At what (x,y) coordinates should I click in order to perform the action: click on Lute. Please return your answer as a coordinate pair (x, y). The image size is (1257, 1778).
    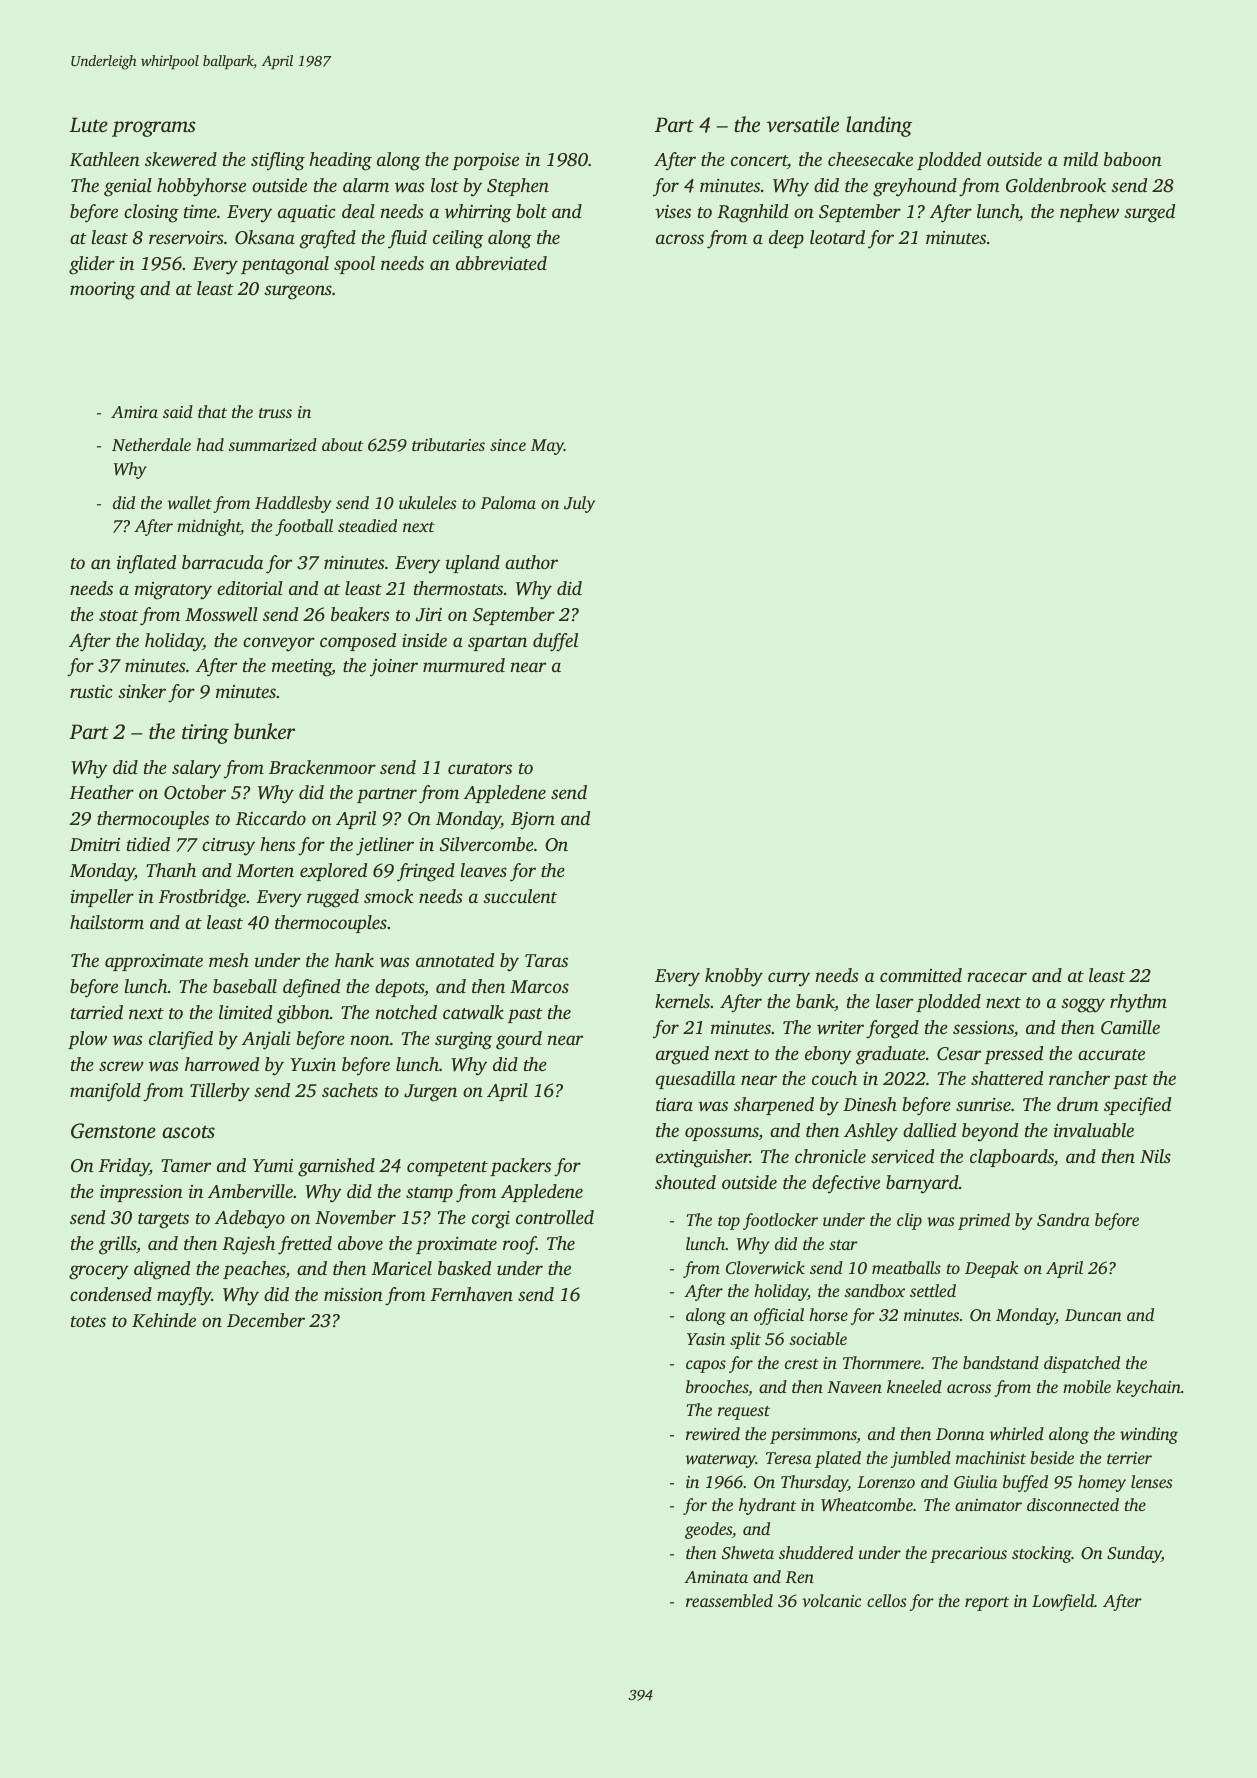
    Looking at the image, I should click on (88, 124).
